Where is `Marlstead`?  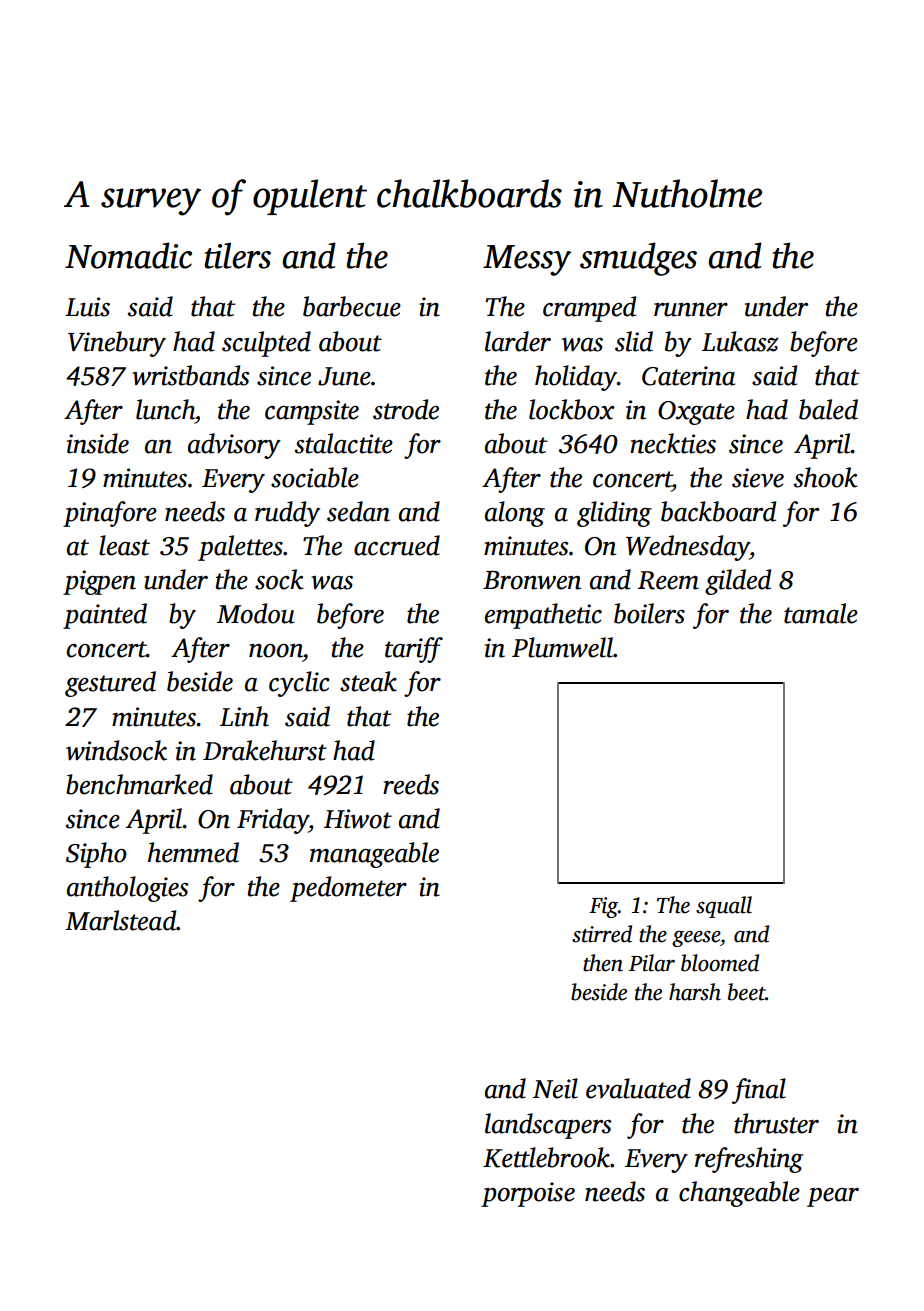 Marlstead is located at coordinates (121, 920).
